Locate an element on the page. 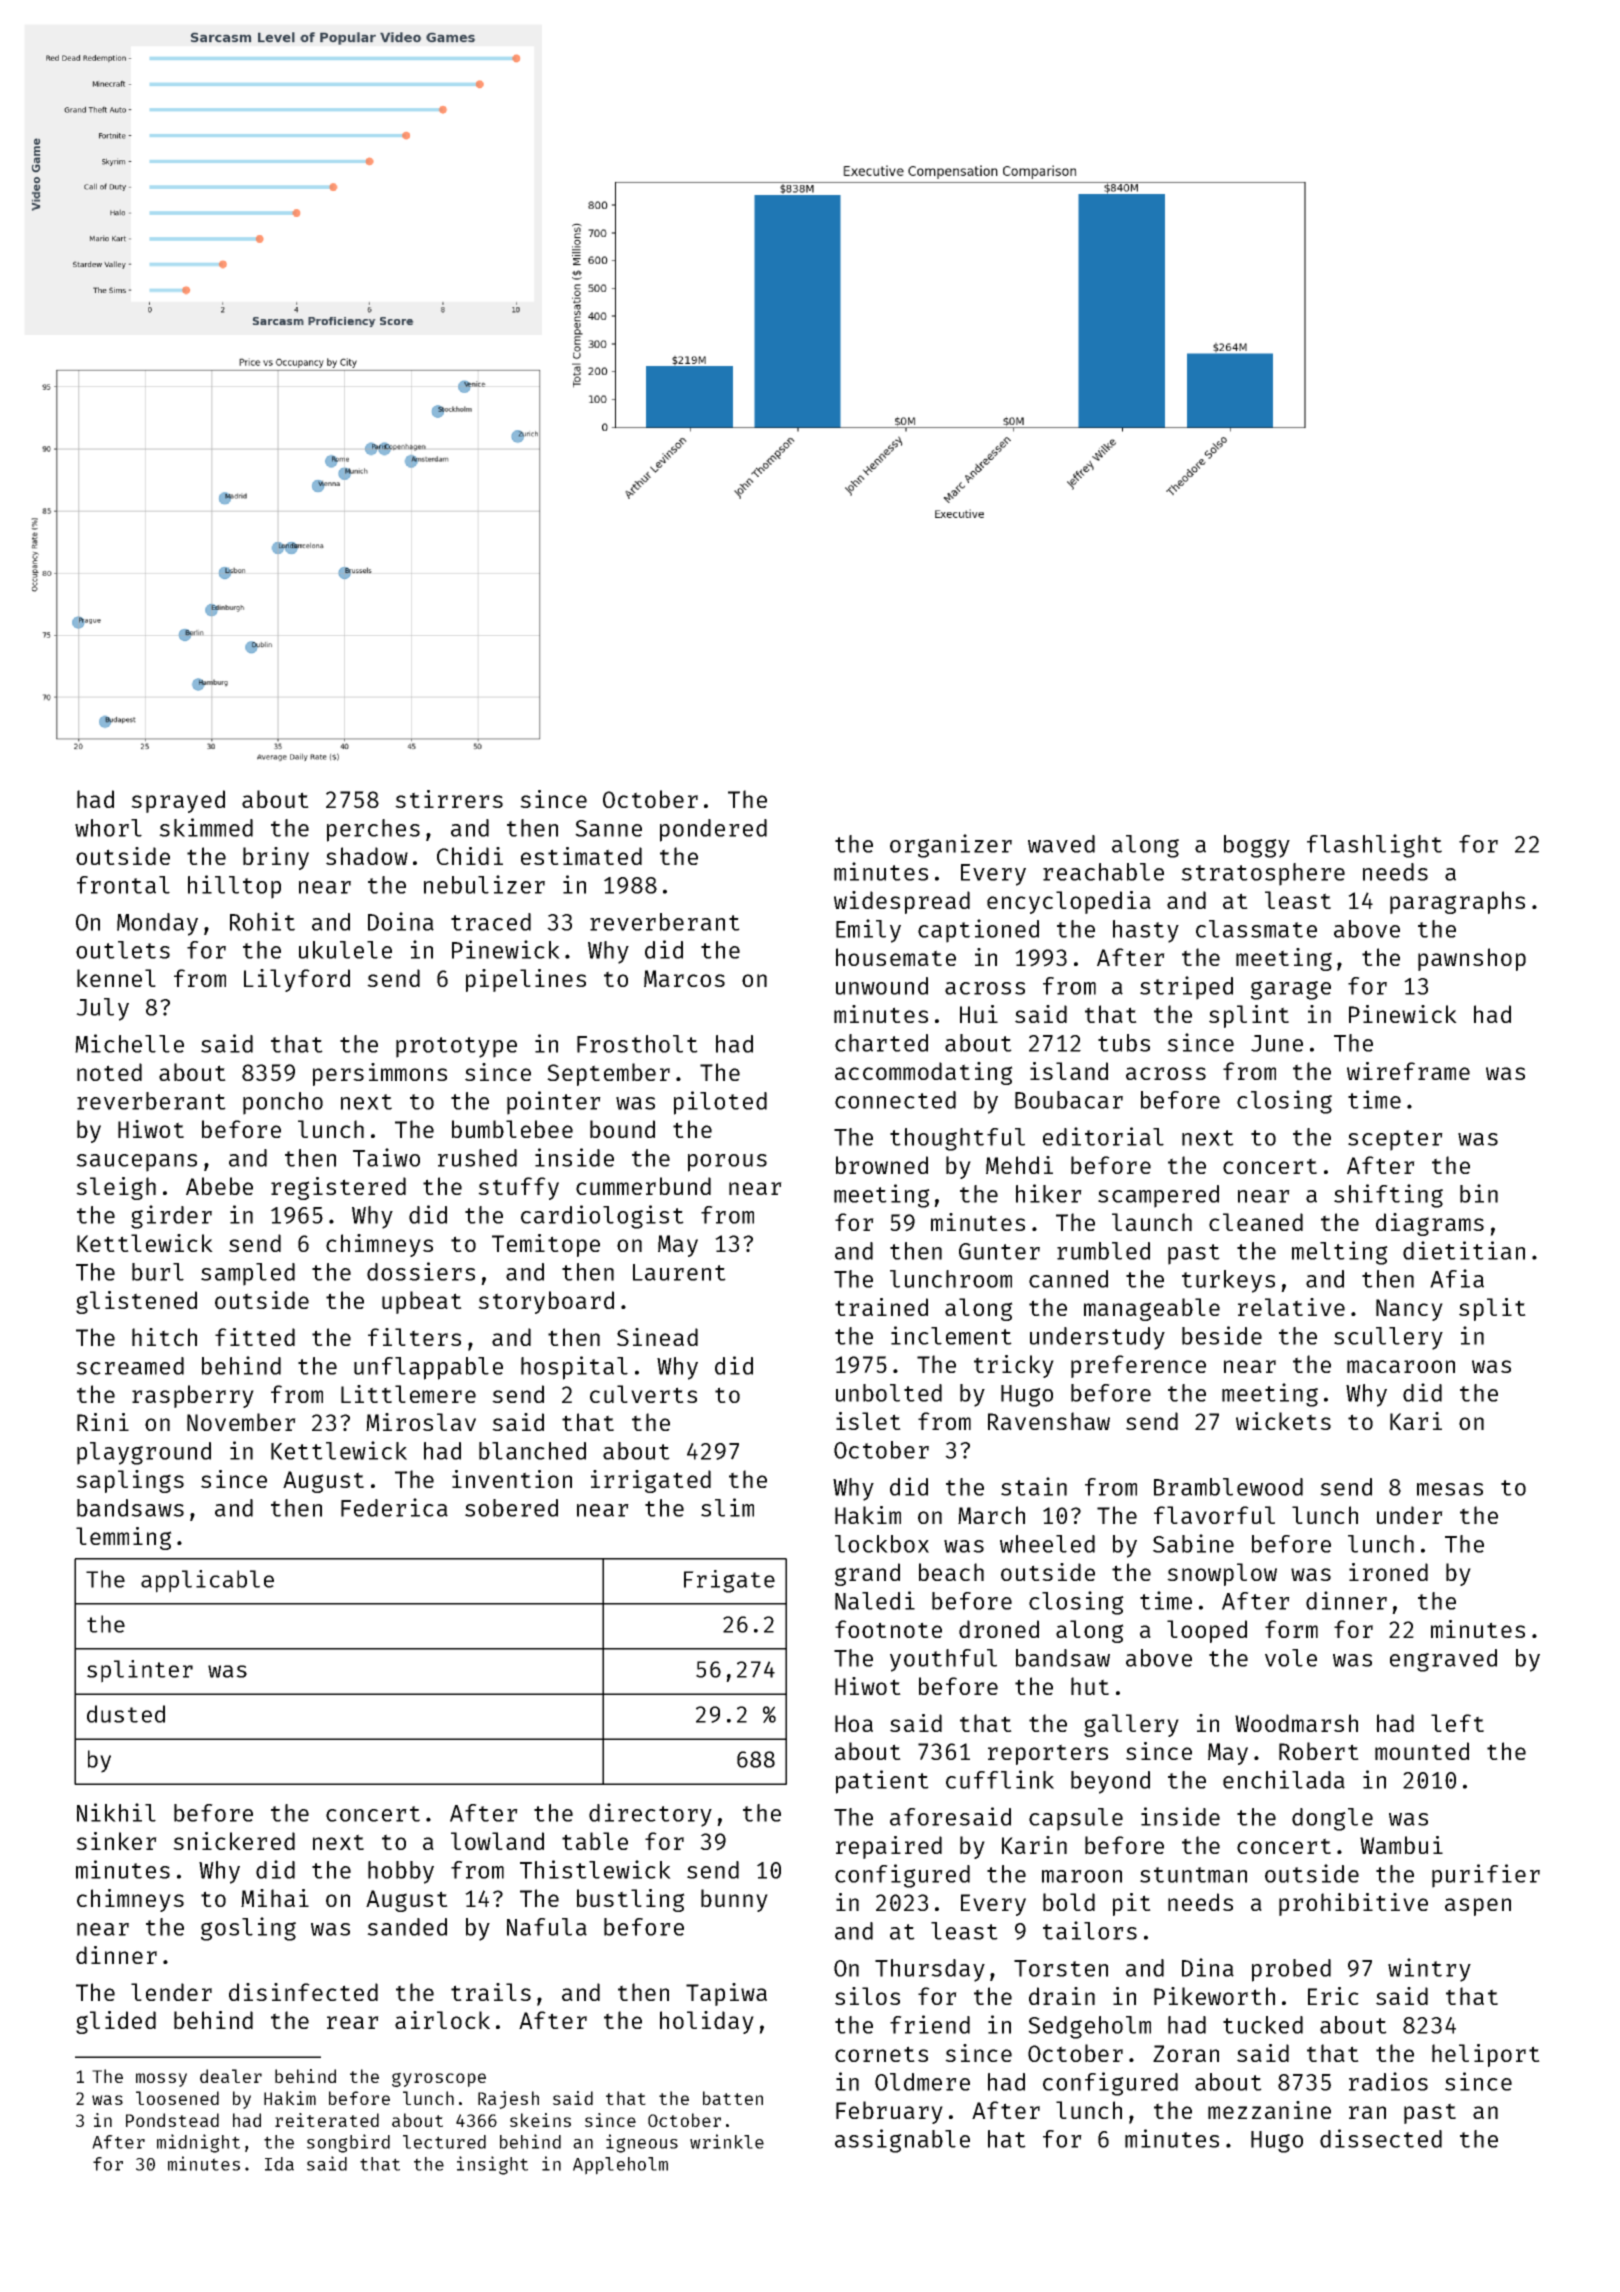 This page has height=2292, width=1620. engraved is located at coordinates (1443, 1660).
